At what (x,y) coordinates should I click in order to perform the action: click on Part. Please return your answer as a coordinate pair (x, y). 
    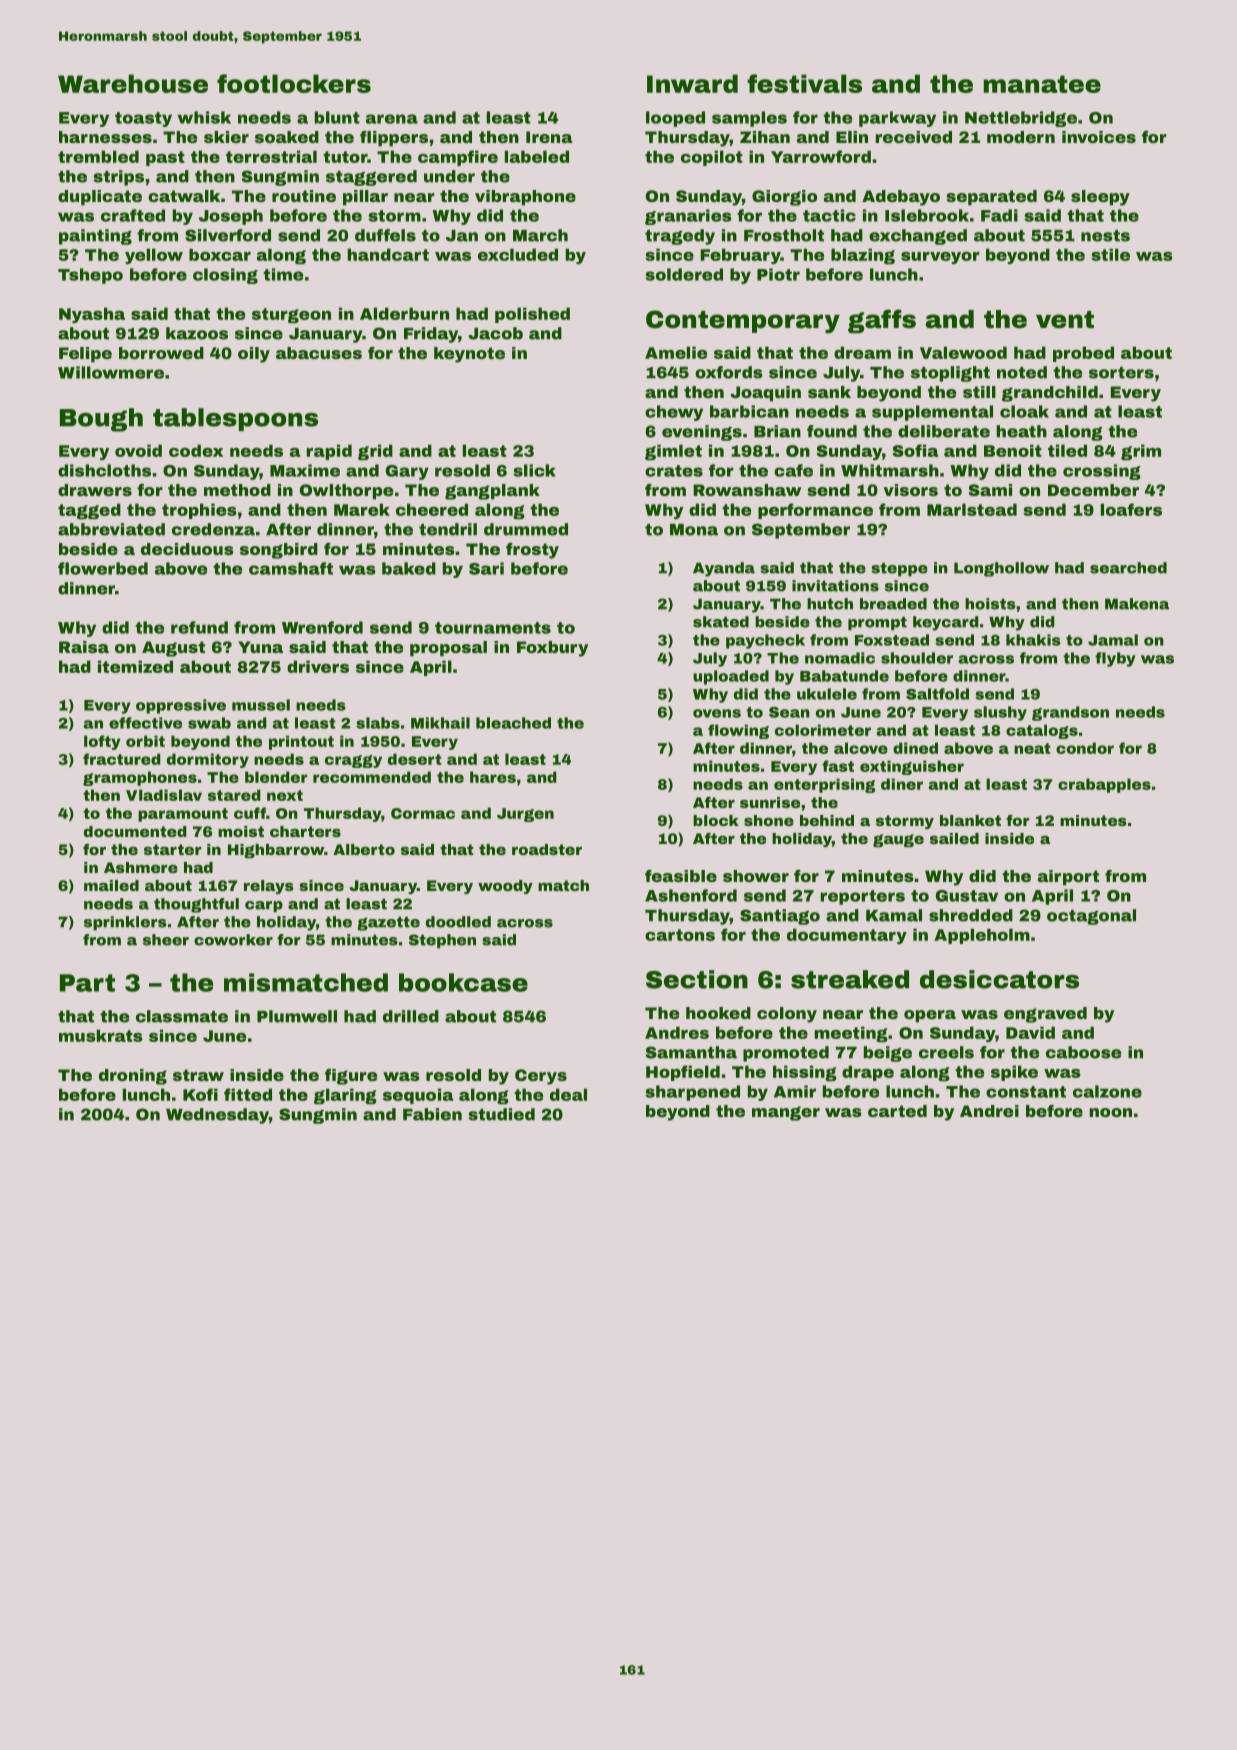
    Looking at the image, I should click on (87, 983).
